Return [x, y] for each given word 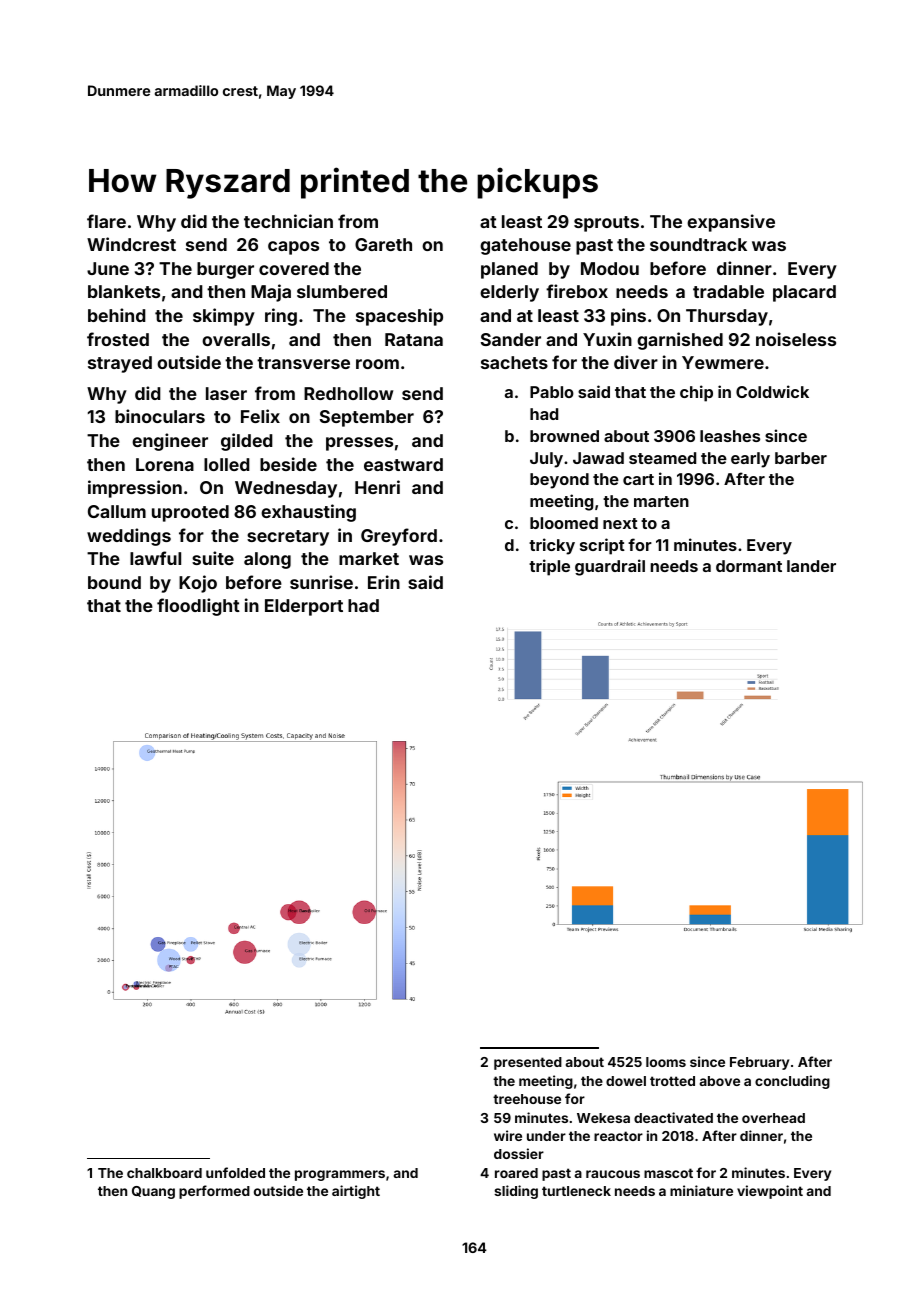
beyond [559, 481]
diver [636, 362]
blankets [124, 291]
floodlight [198, 607]
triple [549, 567]
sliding [516, 1192]
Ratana [414, 339]
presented [528, 1063]
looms [666, 1062]
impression [135, 489]
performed [214, 1192]
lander [811, 566]
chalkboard [164, 1173]
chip [696, 393]
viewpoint [770, 1192]
